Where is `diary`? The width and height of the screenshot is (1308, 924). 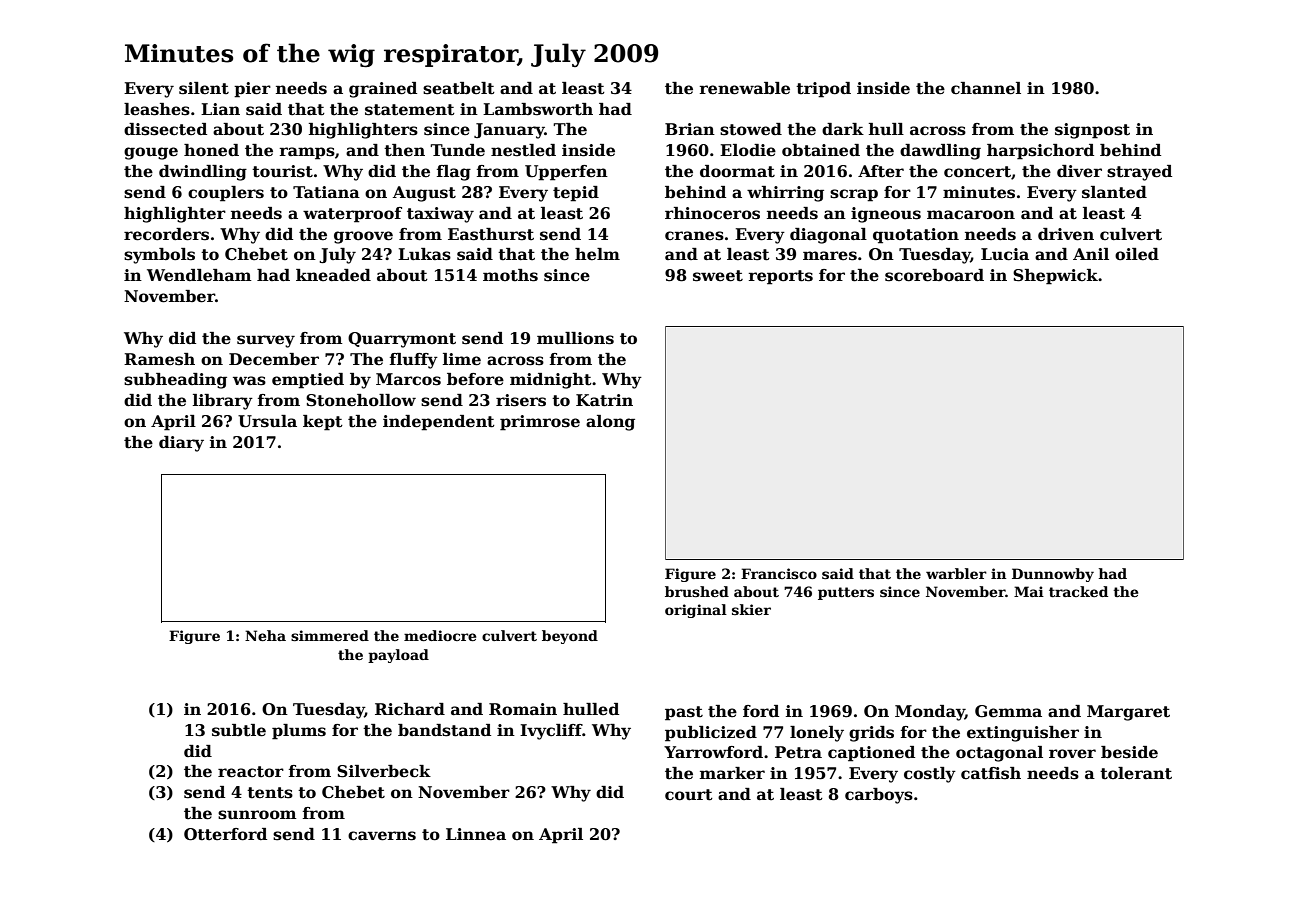
diary is located at coordinates (181, 444).
